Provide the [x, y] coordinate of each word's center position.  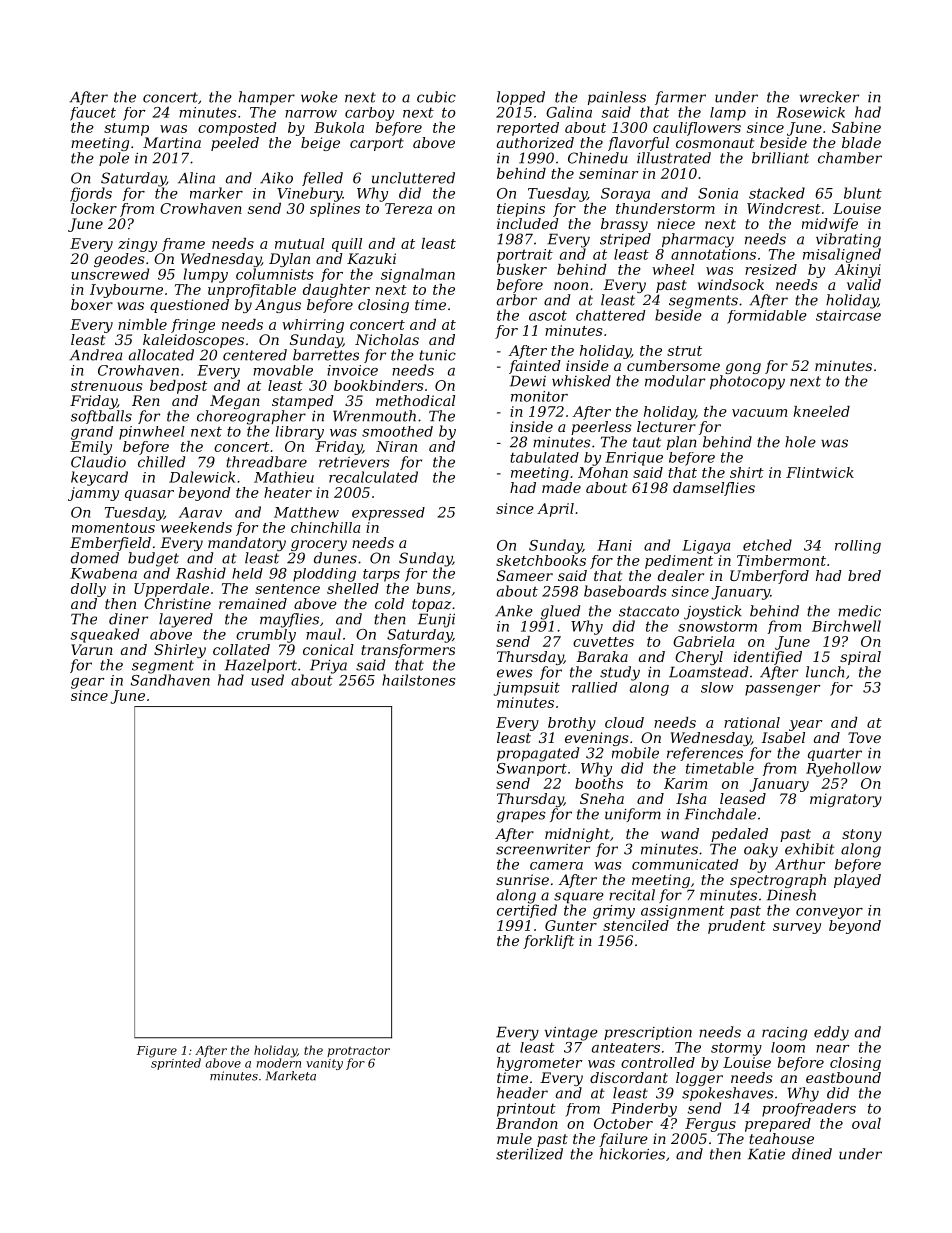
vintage [571, 1034]
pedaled [739, 835]
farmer [680, 98]
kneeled [821, 411]
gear [87, 683]
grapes [521, 817]
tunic [437, 355]
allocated [161, 355]
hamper [267, 98]
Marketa [291, 1076]
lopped [521, 98]
